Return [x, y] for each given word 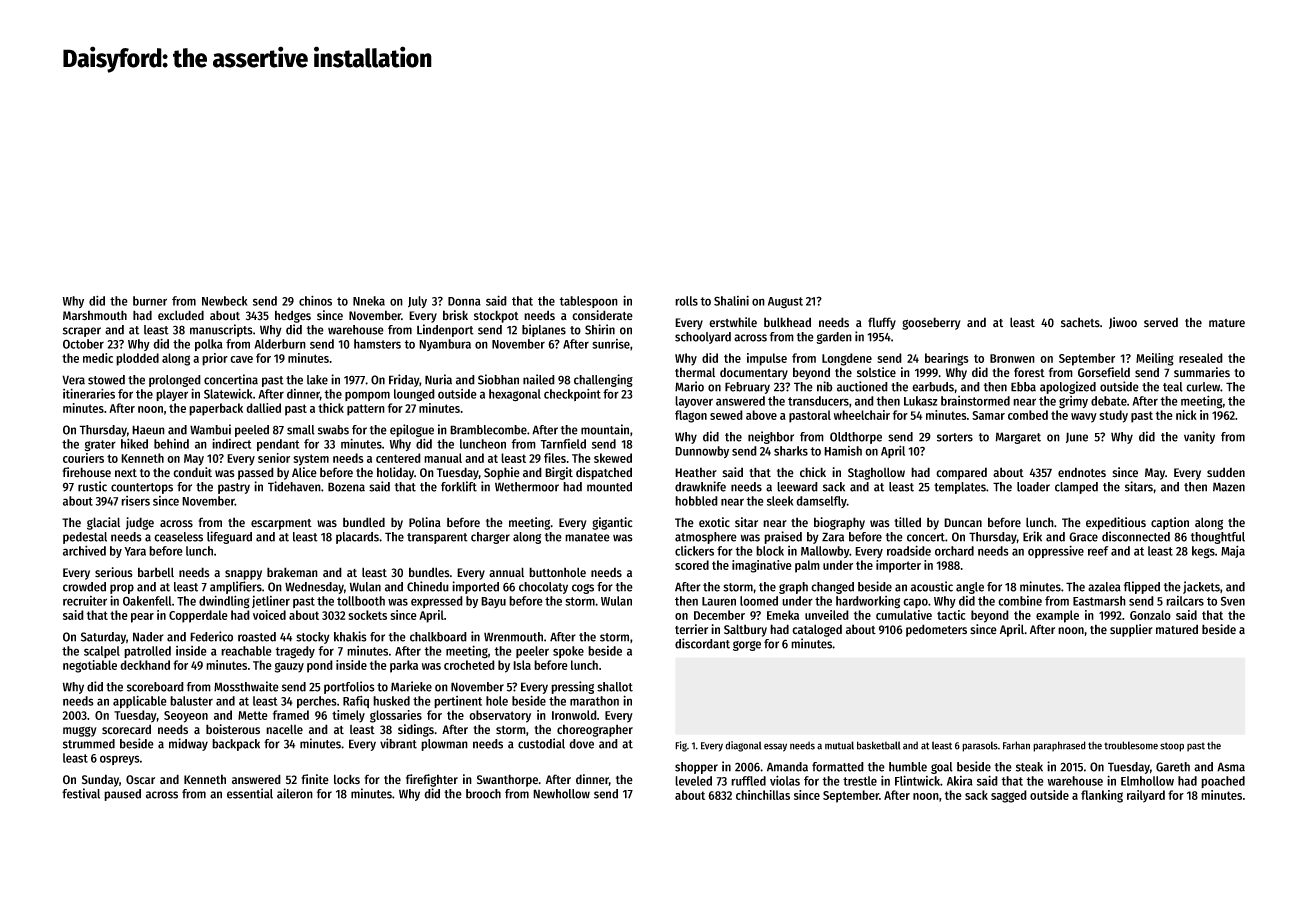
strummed [89, 744]
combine [1020, 601]
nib [825, 386]
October [83, 344]
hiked [134, 443]
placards [357, 538]
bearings [947, 359]
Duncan [963, 523]
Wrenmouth [513, 637]
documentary [754, 373]
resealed [1201, 358]
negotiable [90, 666]
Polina [425, 522]
